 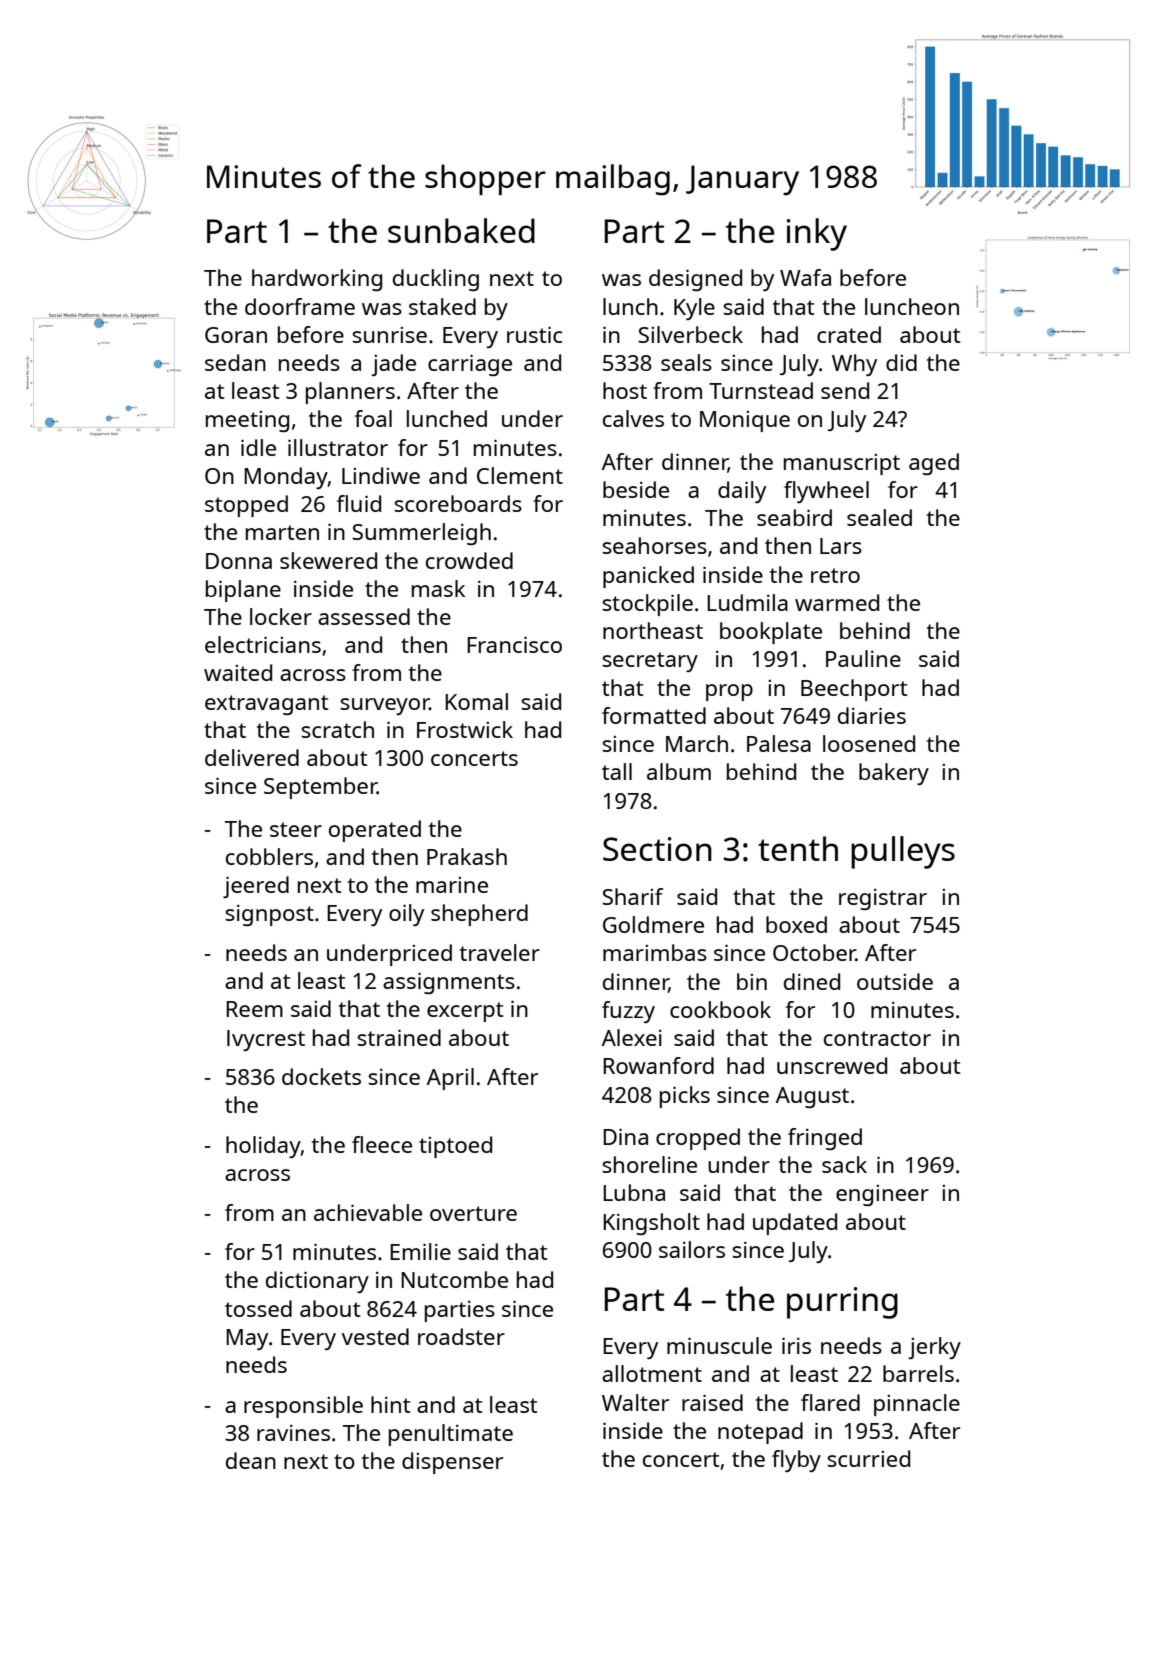 What do you see at coordinates (698, 1139) in the screenshot?
I see `cropped` at bounding box center [698, 1139].
